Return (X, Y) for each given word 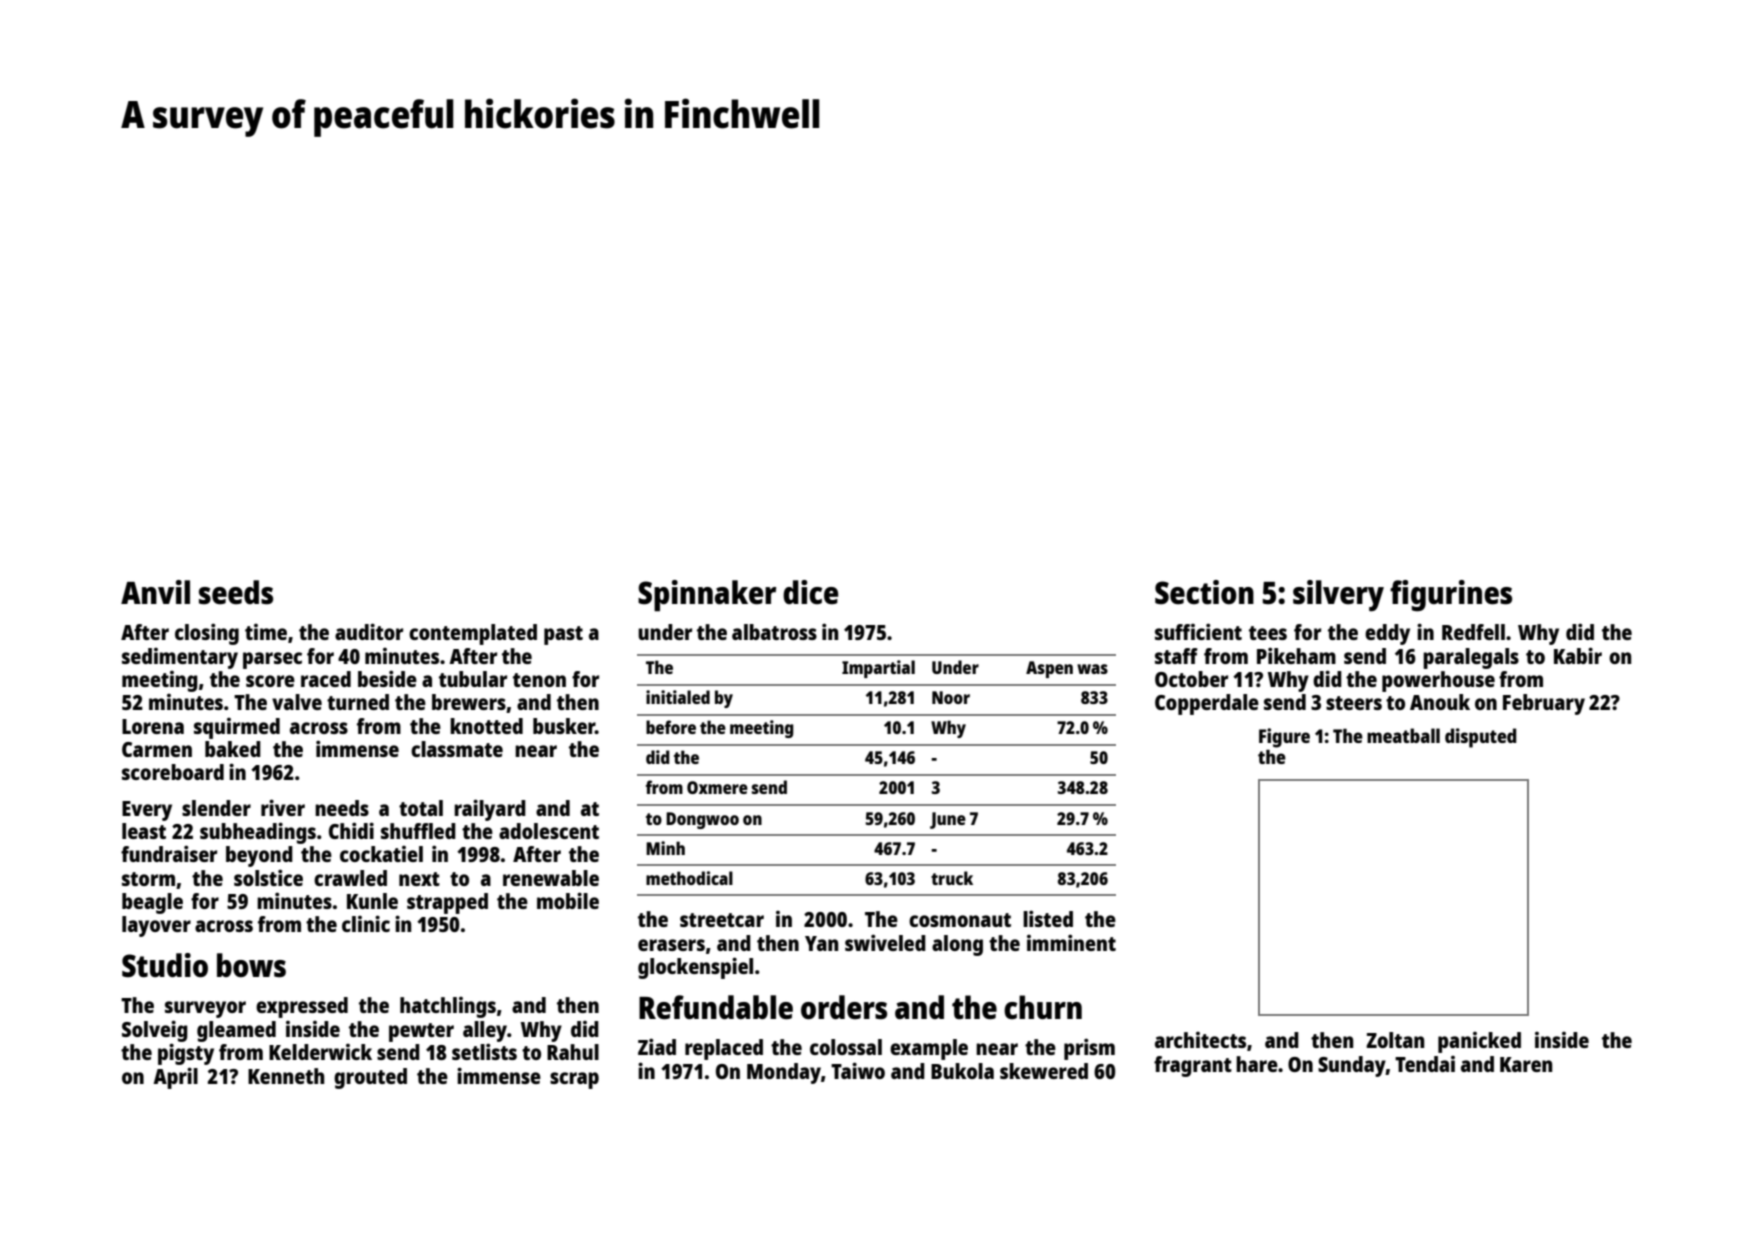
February (1544, 704)
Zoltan (1395, 1040)
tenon (539, 680)
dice (810, 592)
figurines (1451, 596)
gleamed (236, 1031)
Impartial (878, 669)
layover (156, 926)
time (266, 632)
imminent (1071, 942)
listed (1048, 918)
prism (1089, 1049)
